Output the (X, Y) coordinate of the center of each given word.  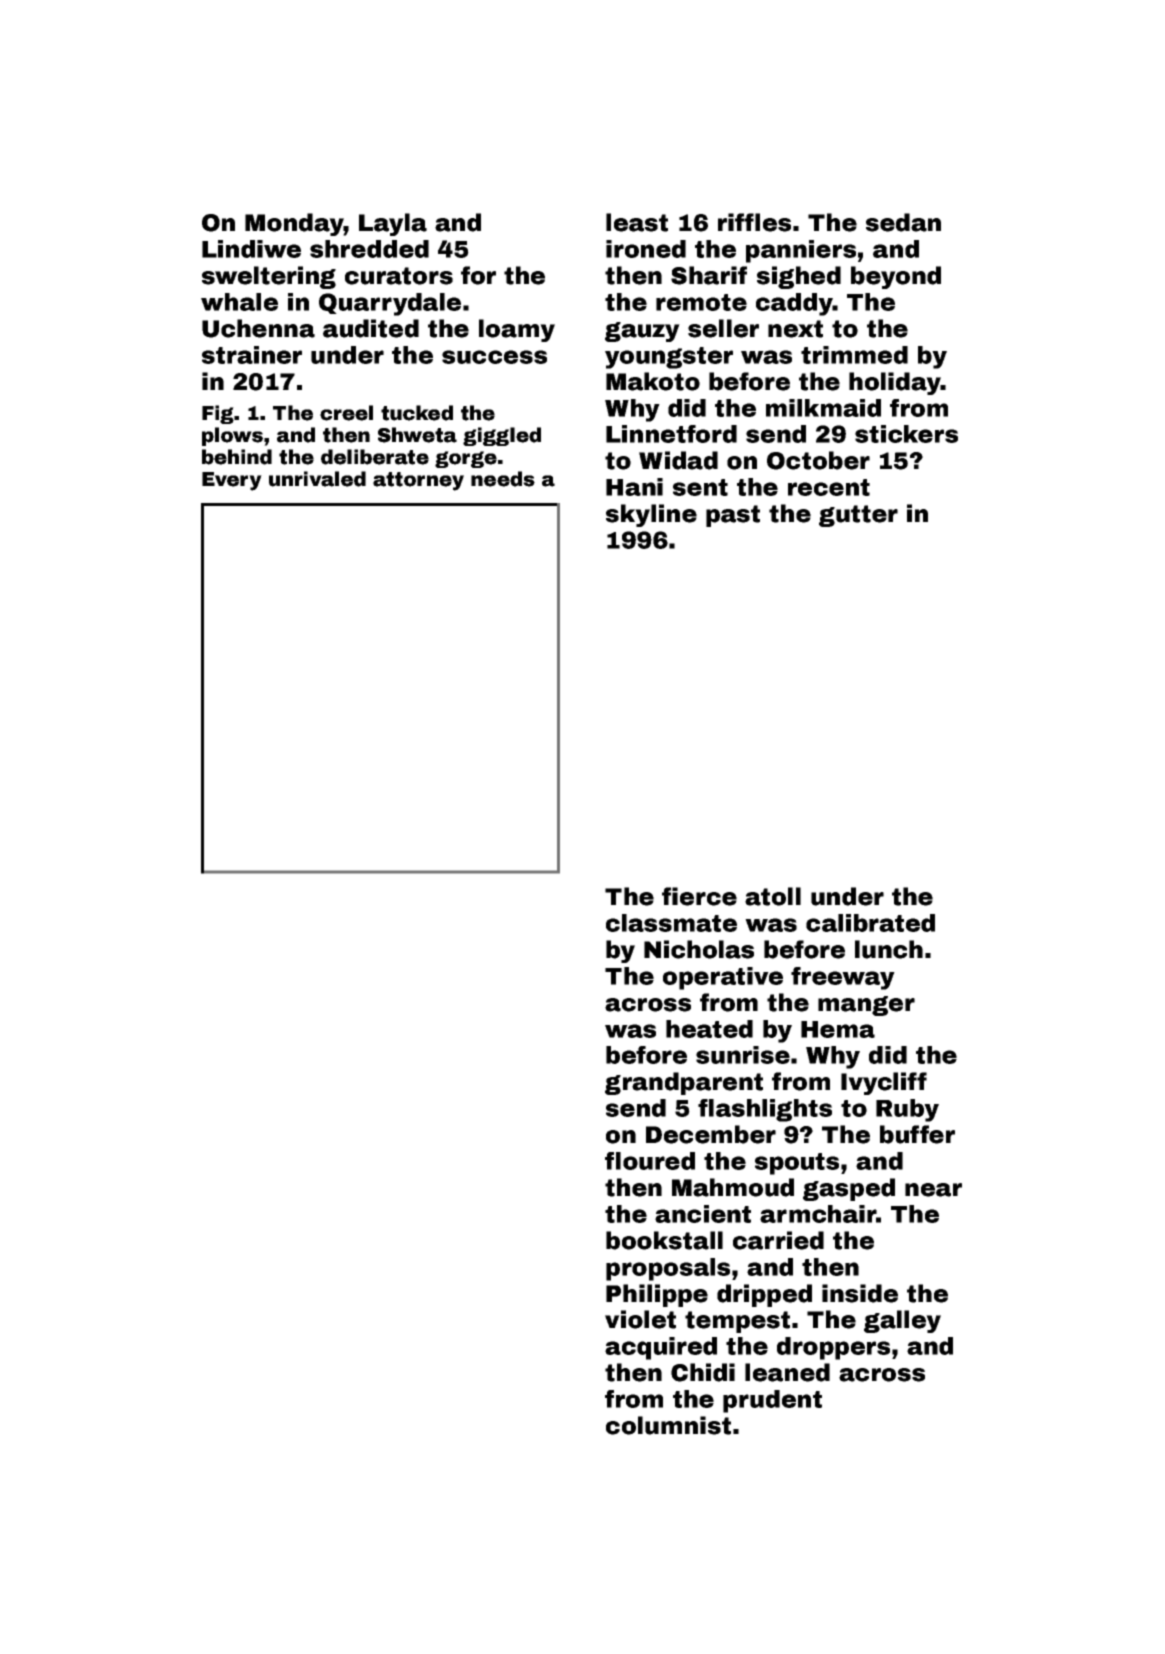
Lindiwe (251, 249)
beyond (896, 277)
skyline (651, 515)
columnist (668, 1425)
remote (701, 302)
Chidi (703, 1372)
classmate (671, 923)
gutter (858, 516)
